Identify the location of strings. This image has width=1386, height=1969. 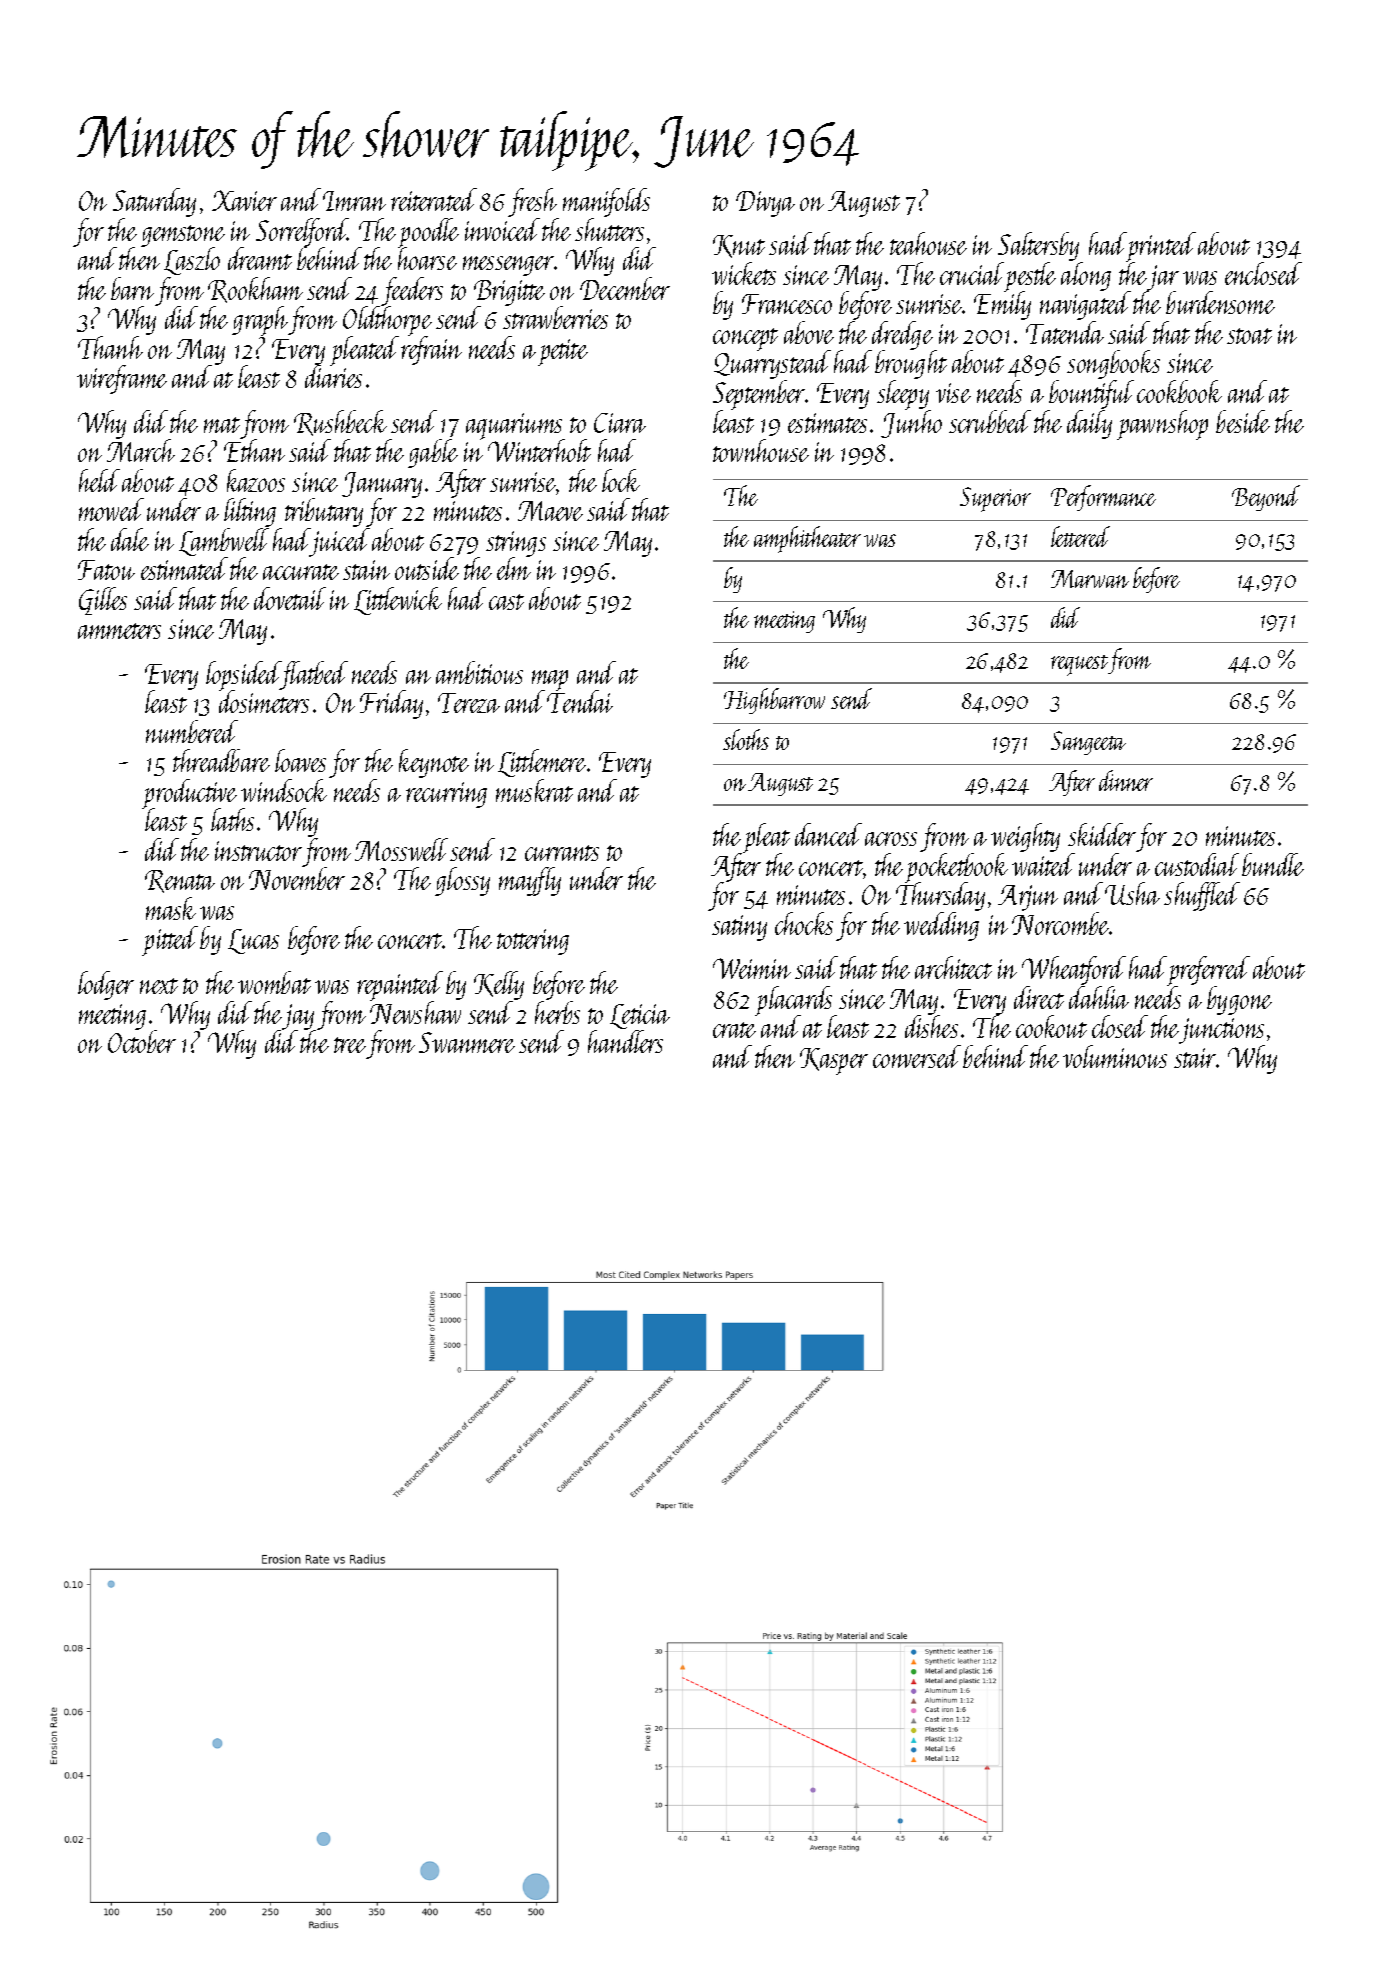
(516, 544).
